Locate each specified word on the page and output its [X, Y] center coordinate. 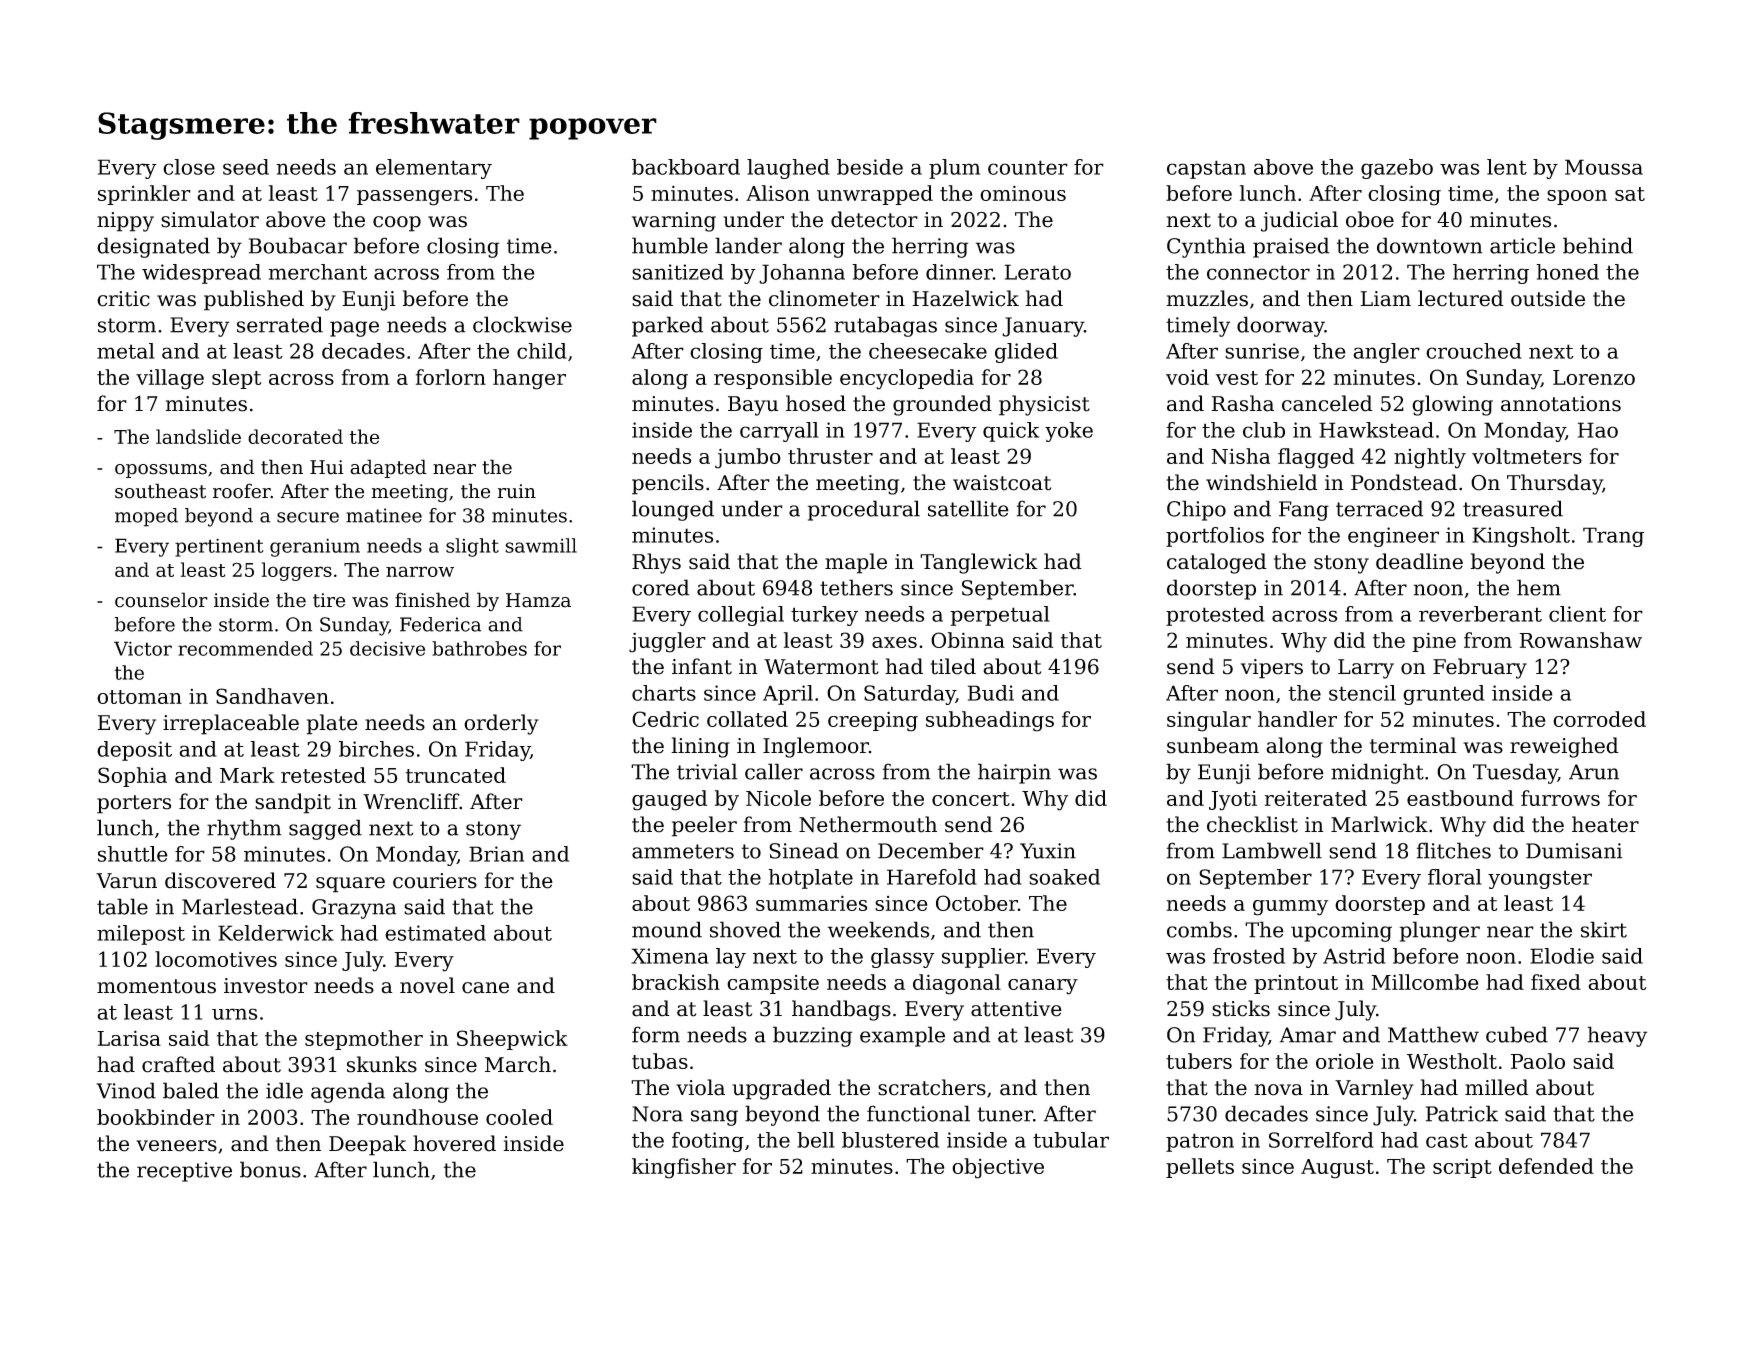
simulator [210, 219]
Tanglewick [979, 563]
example [902, 1036]
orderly [501, 724]
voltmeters [1527, 456]
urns [235, 1014]
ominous [1023, 193]
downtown [1429, 245]
